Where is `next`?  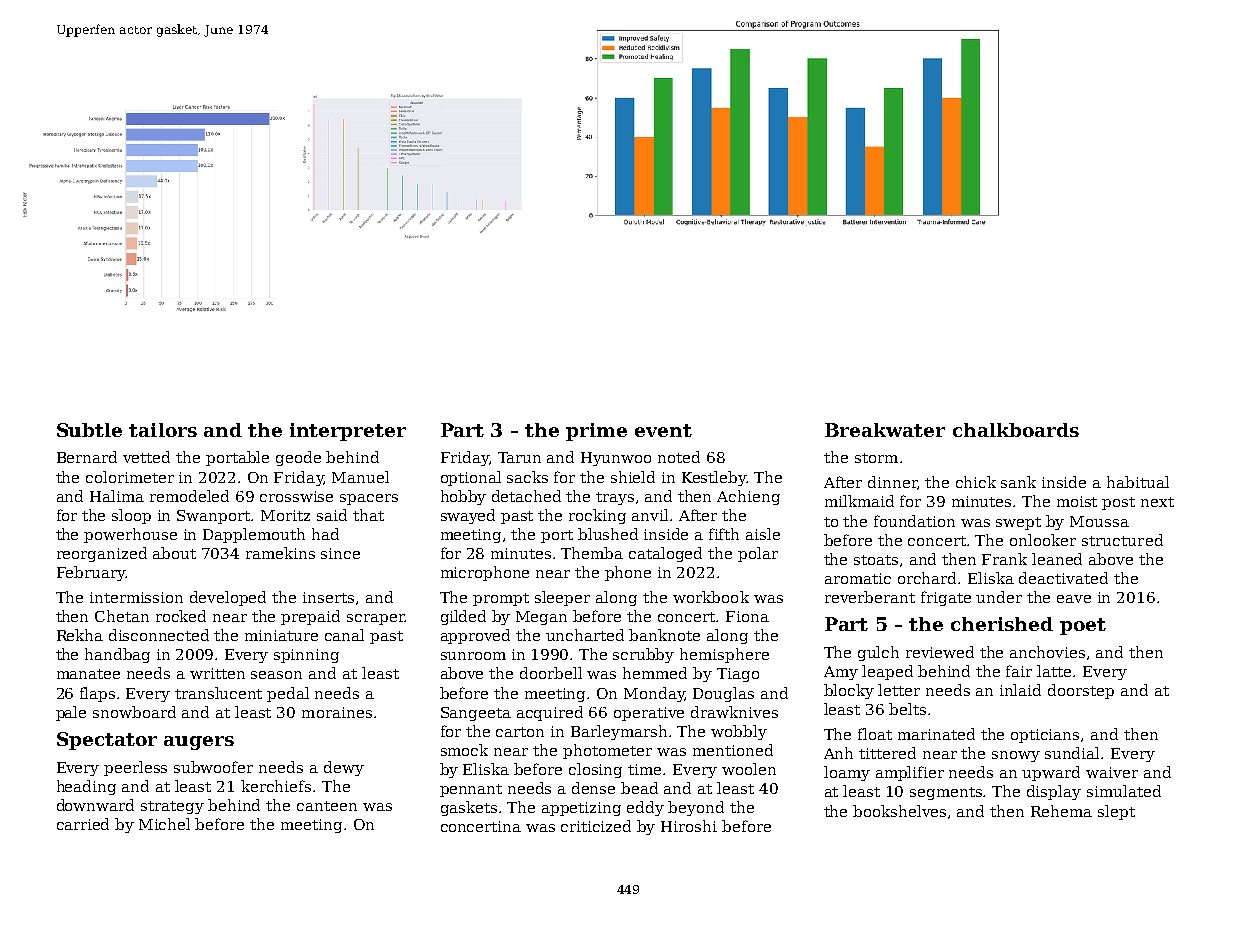
next is located at coordinates (1157, 502).
